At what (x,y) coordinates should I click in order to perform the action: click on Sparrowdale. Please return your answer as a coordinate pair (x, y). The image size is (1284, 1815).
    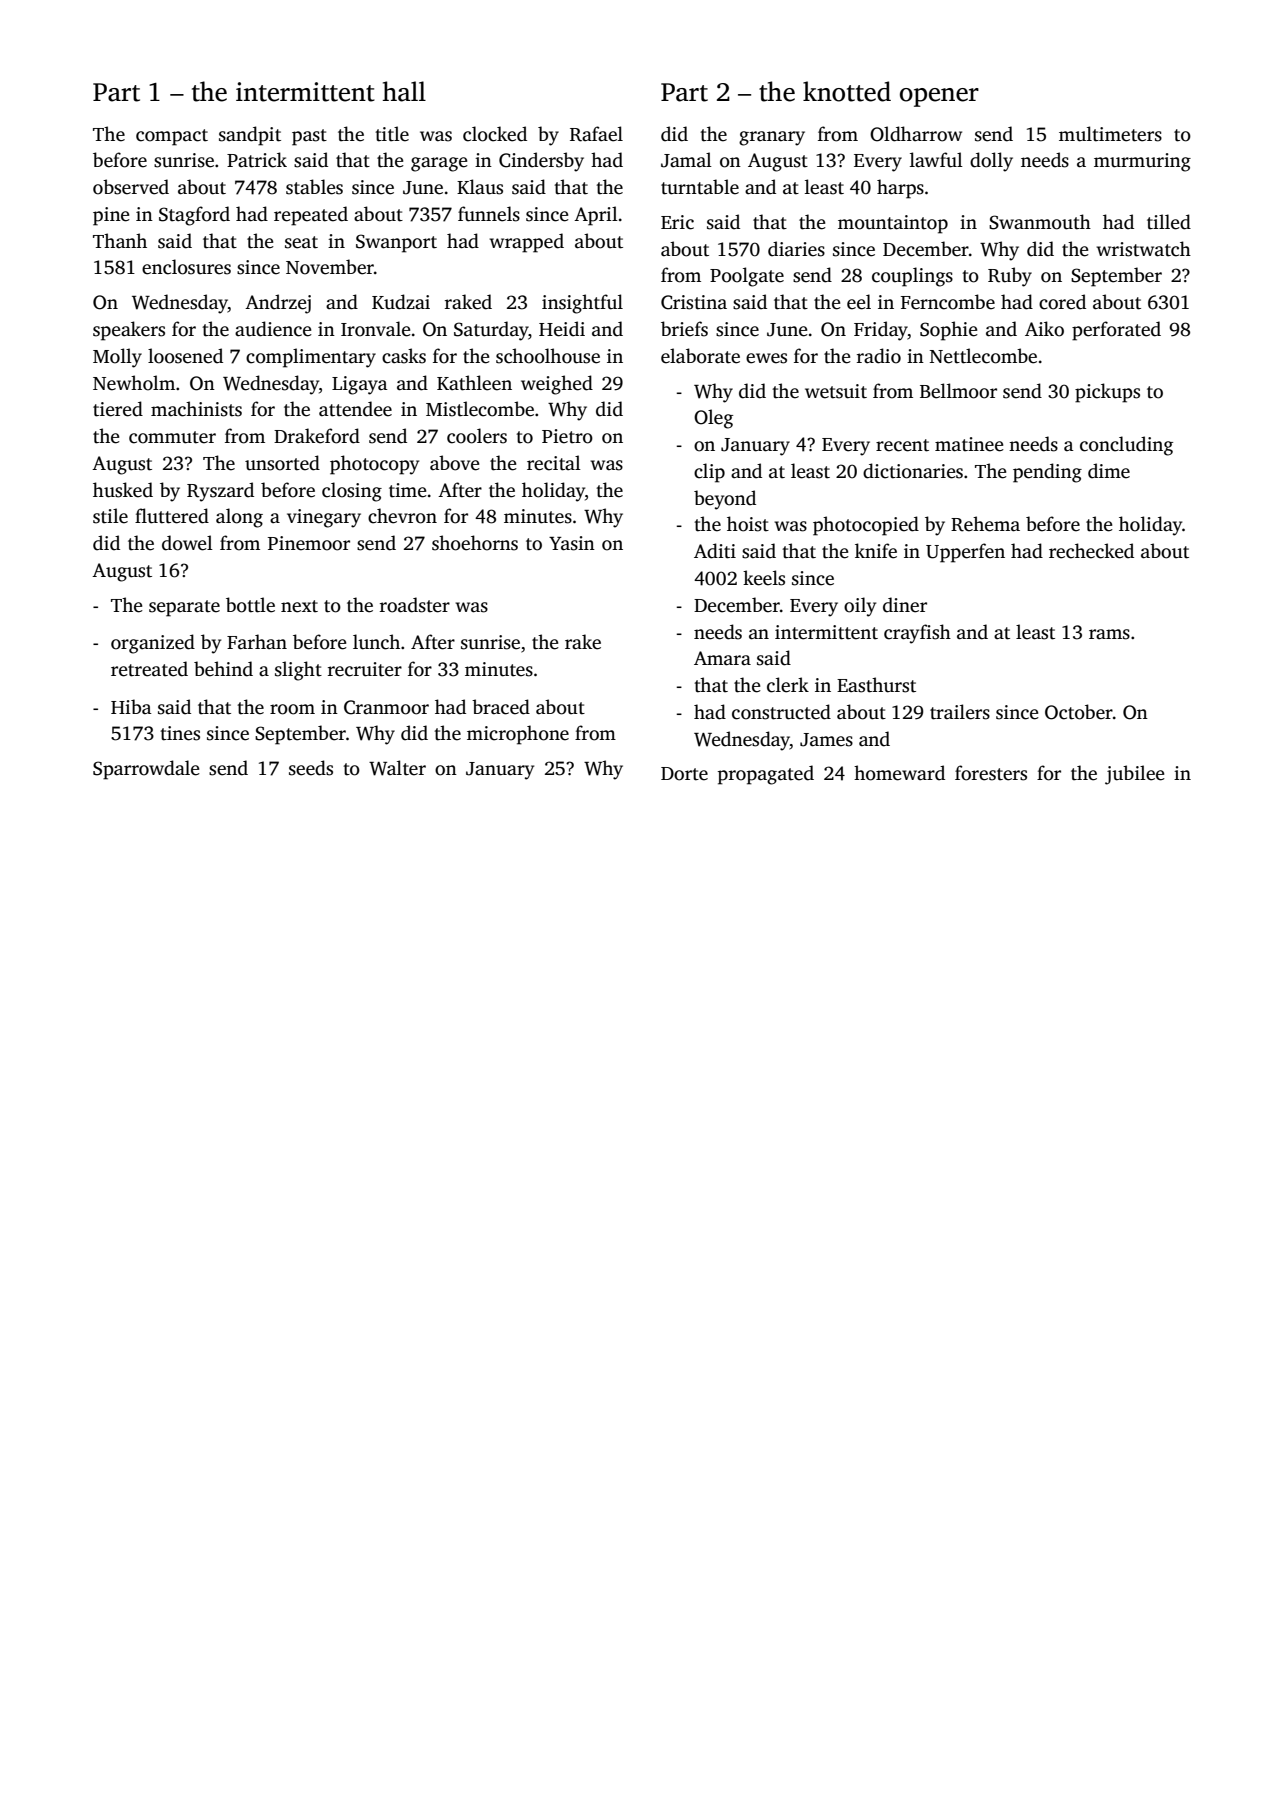
    Looking at the image, I should click on (146, 770).
